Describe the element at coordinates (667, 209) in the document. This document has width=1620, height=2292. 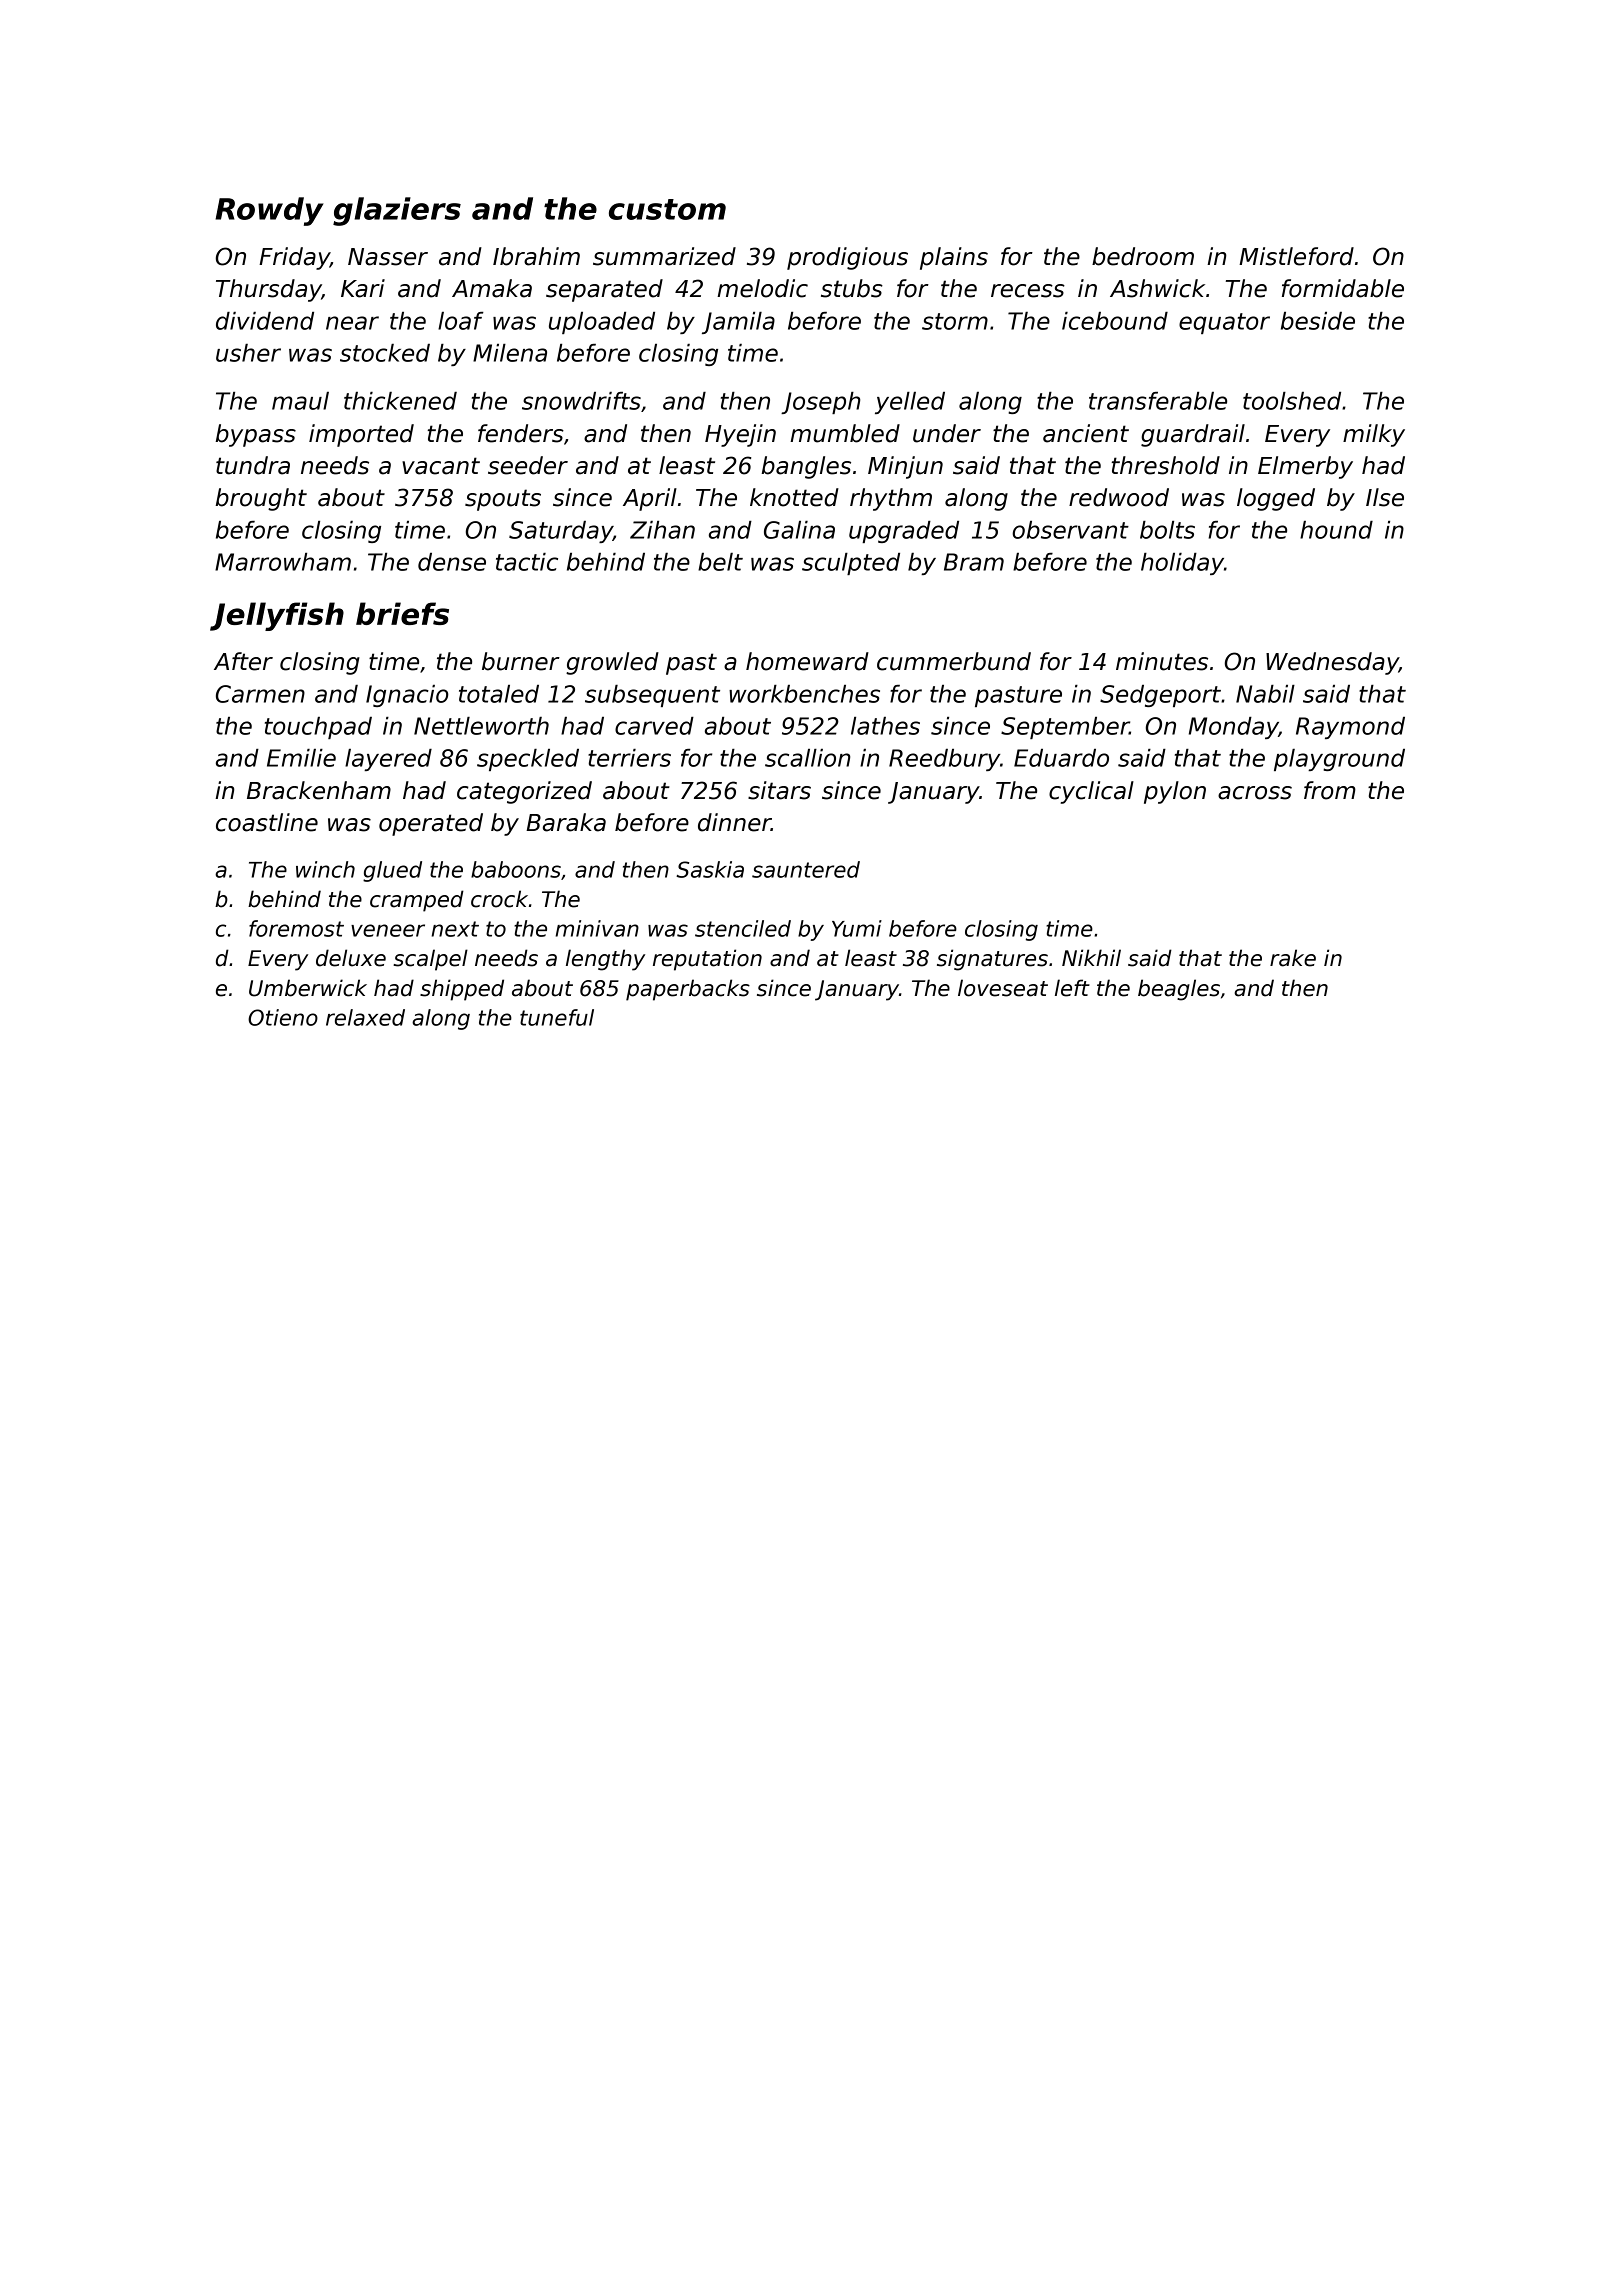
I see `custom` at that location.
